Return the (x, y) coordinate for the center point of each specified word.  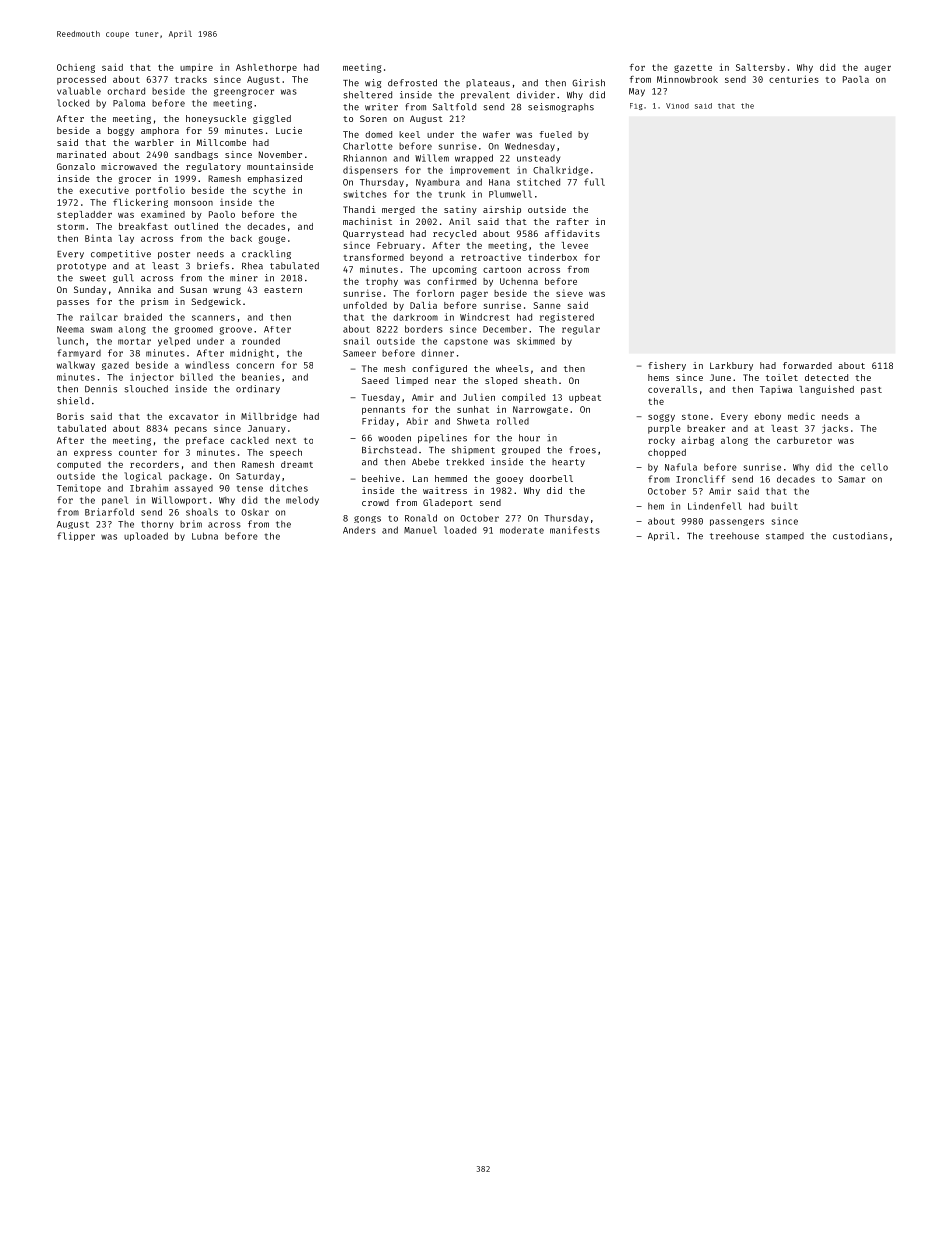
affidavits (572, 233)
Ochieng (76, 68)
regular (581, 330)
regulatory (213, 167)
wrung (227, 291)
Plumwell (510, 194)
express (93, 454)
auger (877, 69)
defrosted (412, 83)
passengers (737, 522)
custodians (860, 536)
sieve (569, 293)
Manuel (420, 530)
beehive (381, 478)
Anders (359, 530)
